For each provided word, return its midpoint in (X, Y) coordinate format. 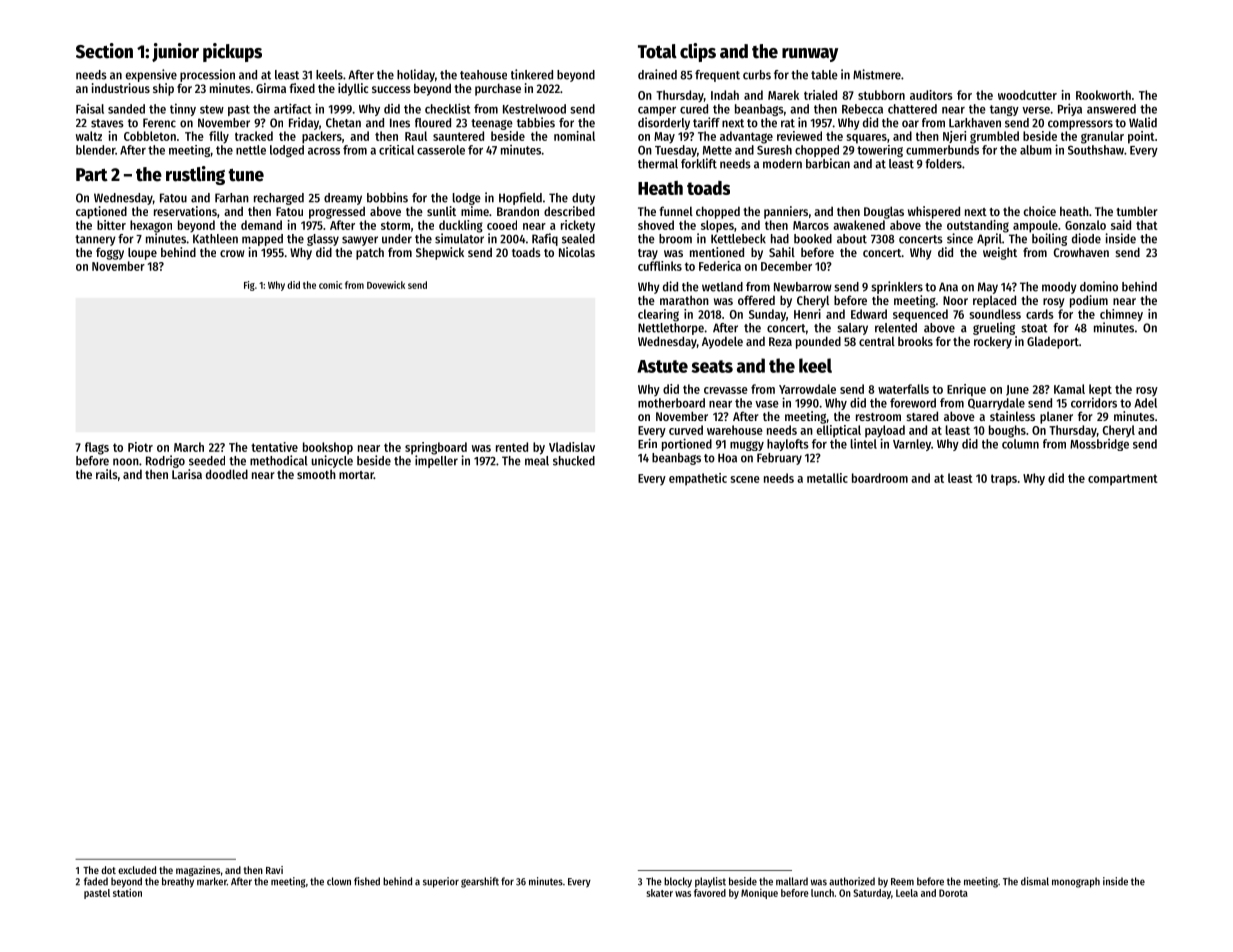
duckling (461, 226)
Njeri (954, 137)
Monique (759, 893)
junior (175, 52)
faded (96, 881)
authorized (852, 881)
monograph (1076, 882)
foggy (110, 253)
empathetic (698, 479)
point (1141, 137)
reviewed (799, 136)
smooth (316, 474)
